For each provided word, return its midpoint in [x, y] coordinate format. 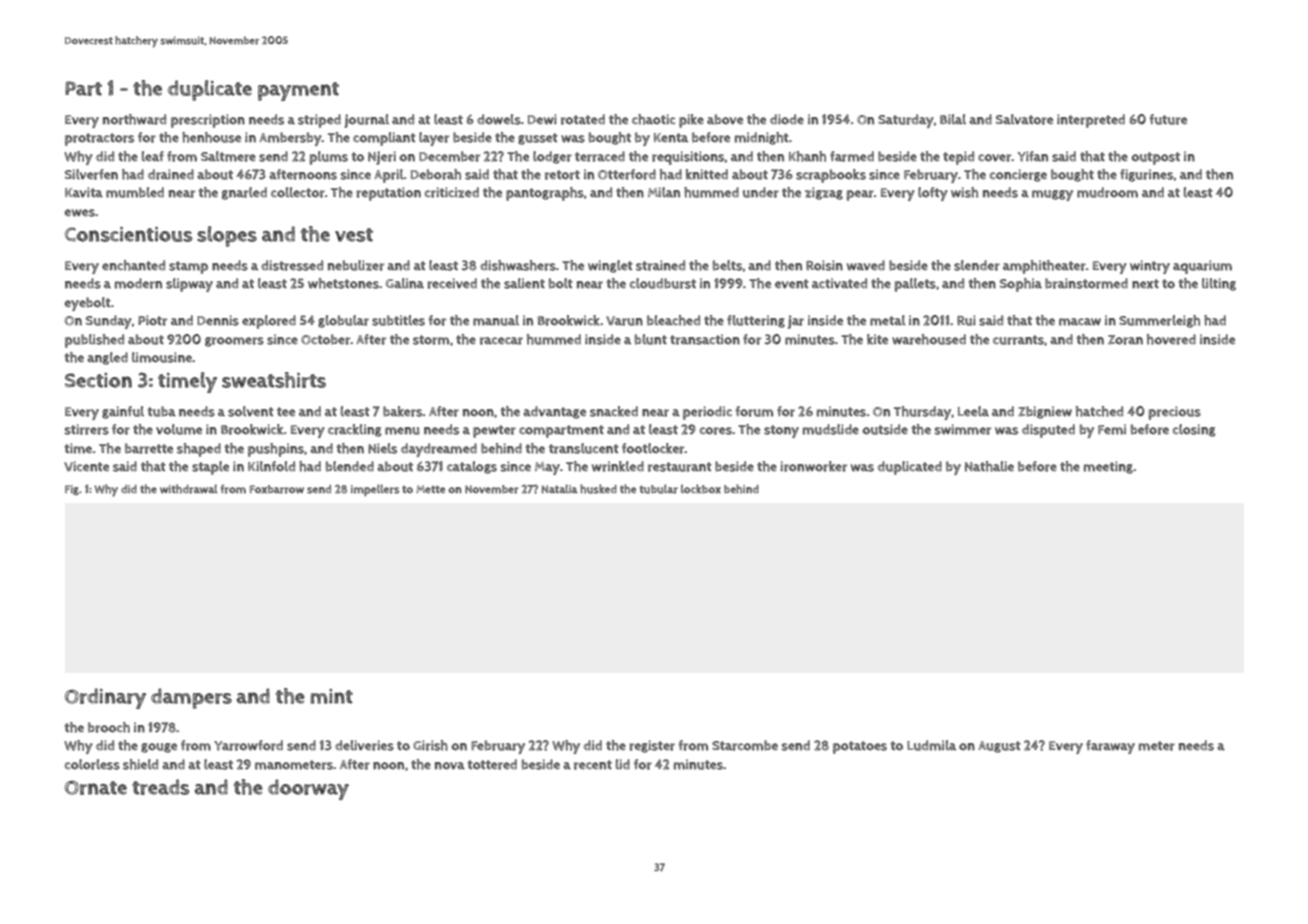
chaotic [653, 119]
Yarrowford [248, 745]
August [999, 747]
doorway [308, 789]
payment [298, 91]
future [1168, 119]
